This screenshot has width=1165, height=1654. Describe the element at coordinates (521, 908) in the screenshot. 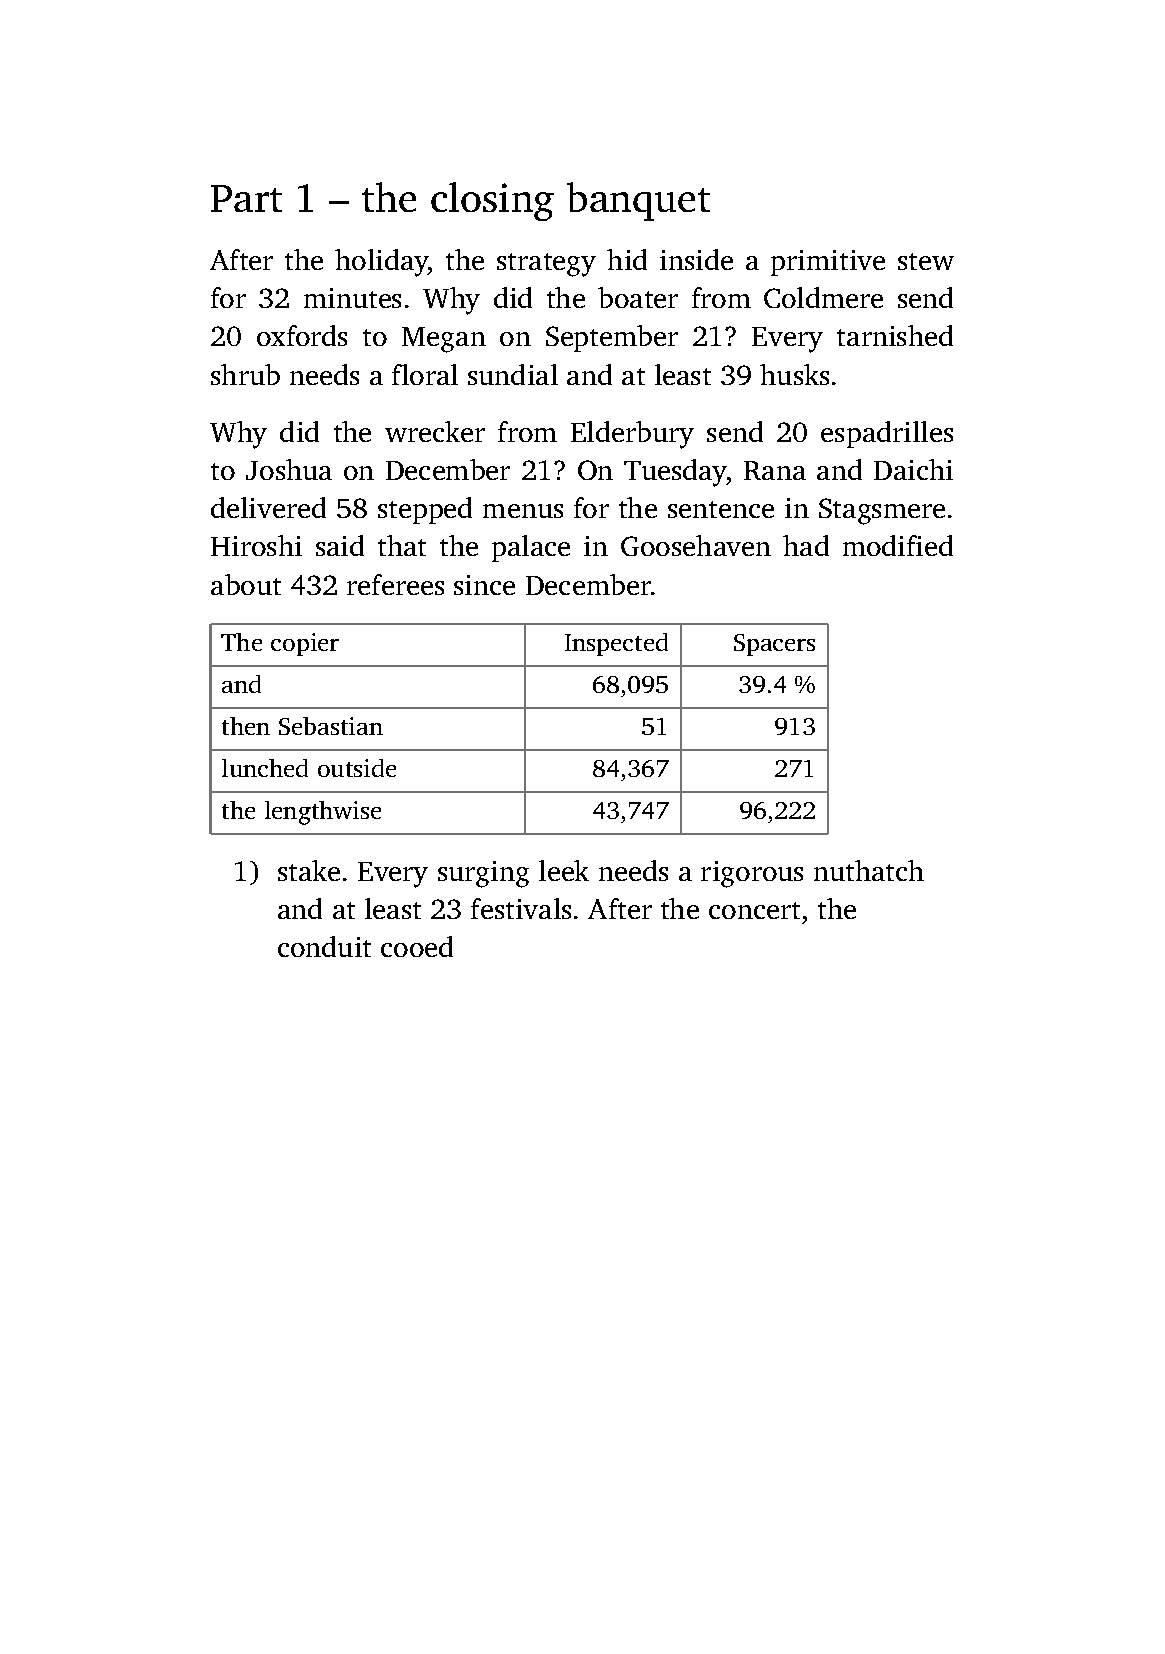

I see `festivals` at that location.
